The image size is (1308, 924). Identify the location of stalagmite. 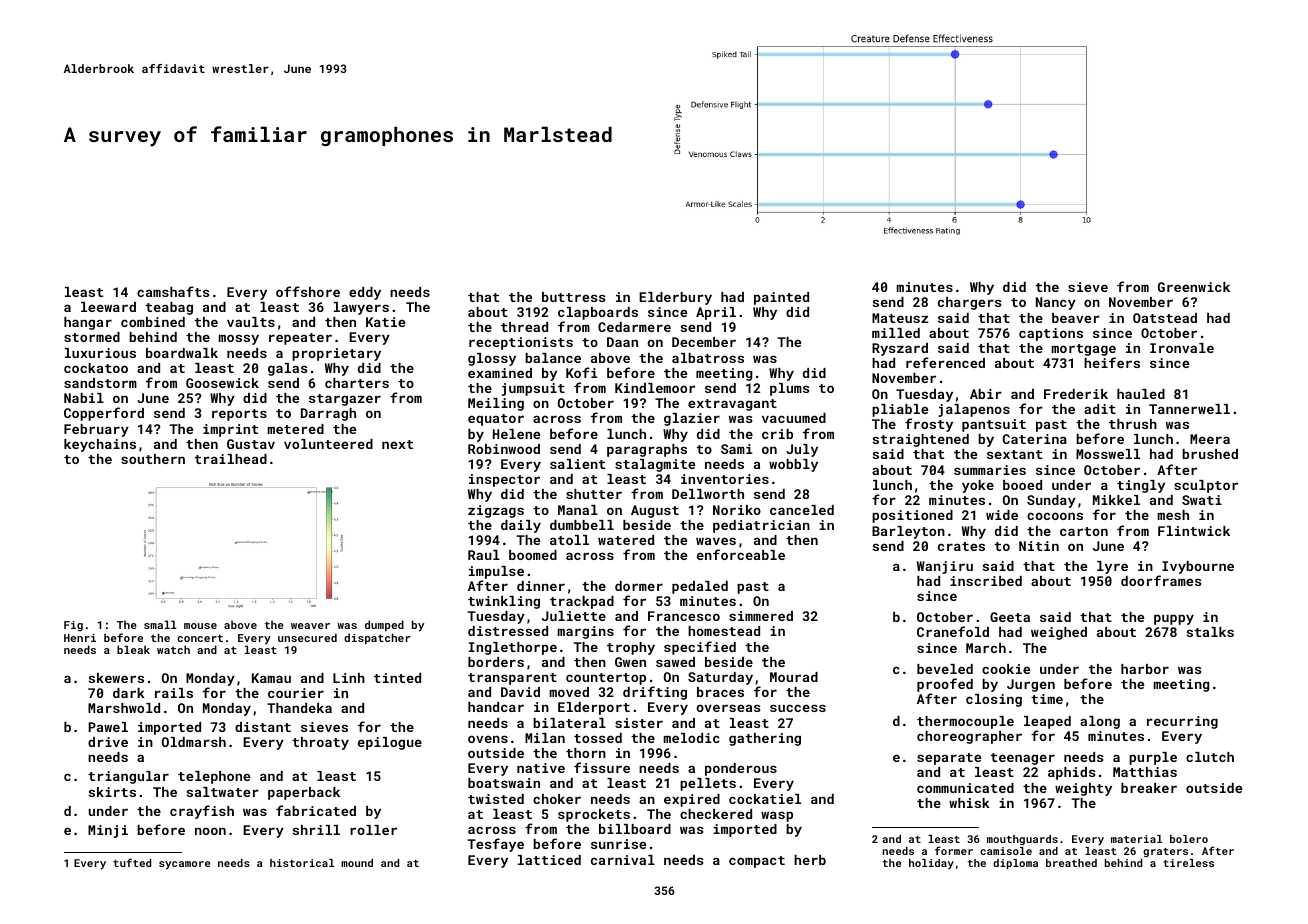
(655, 465).
